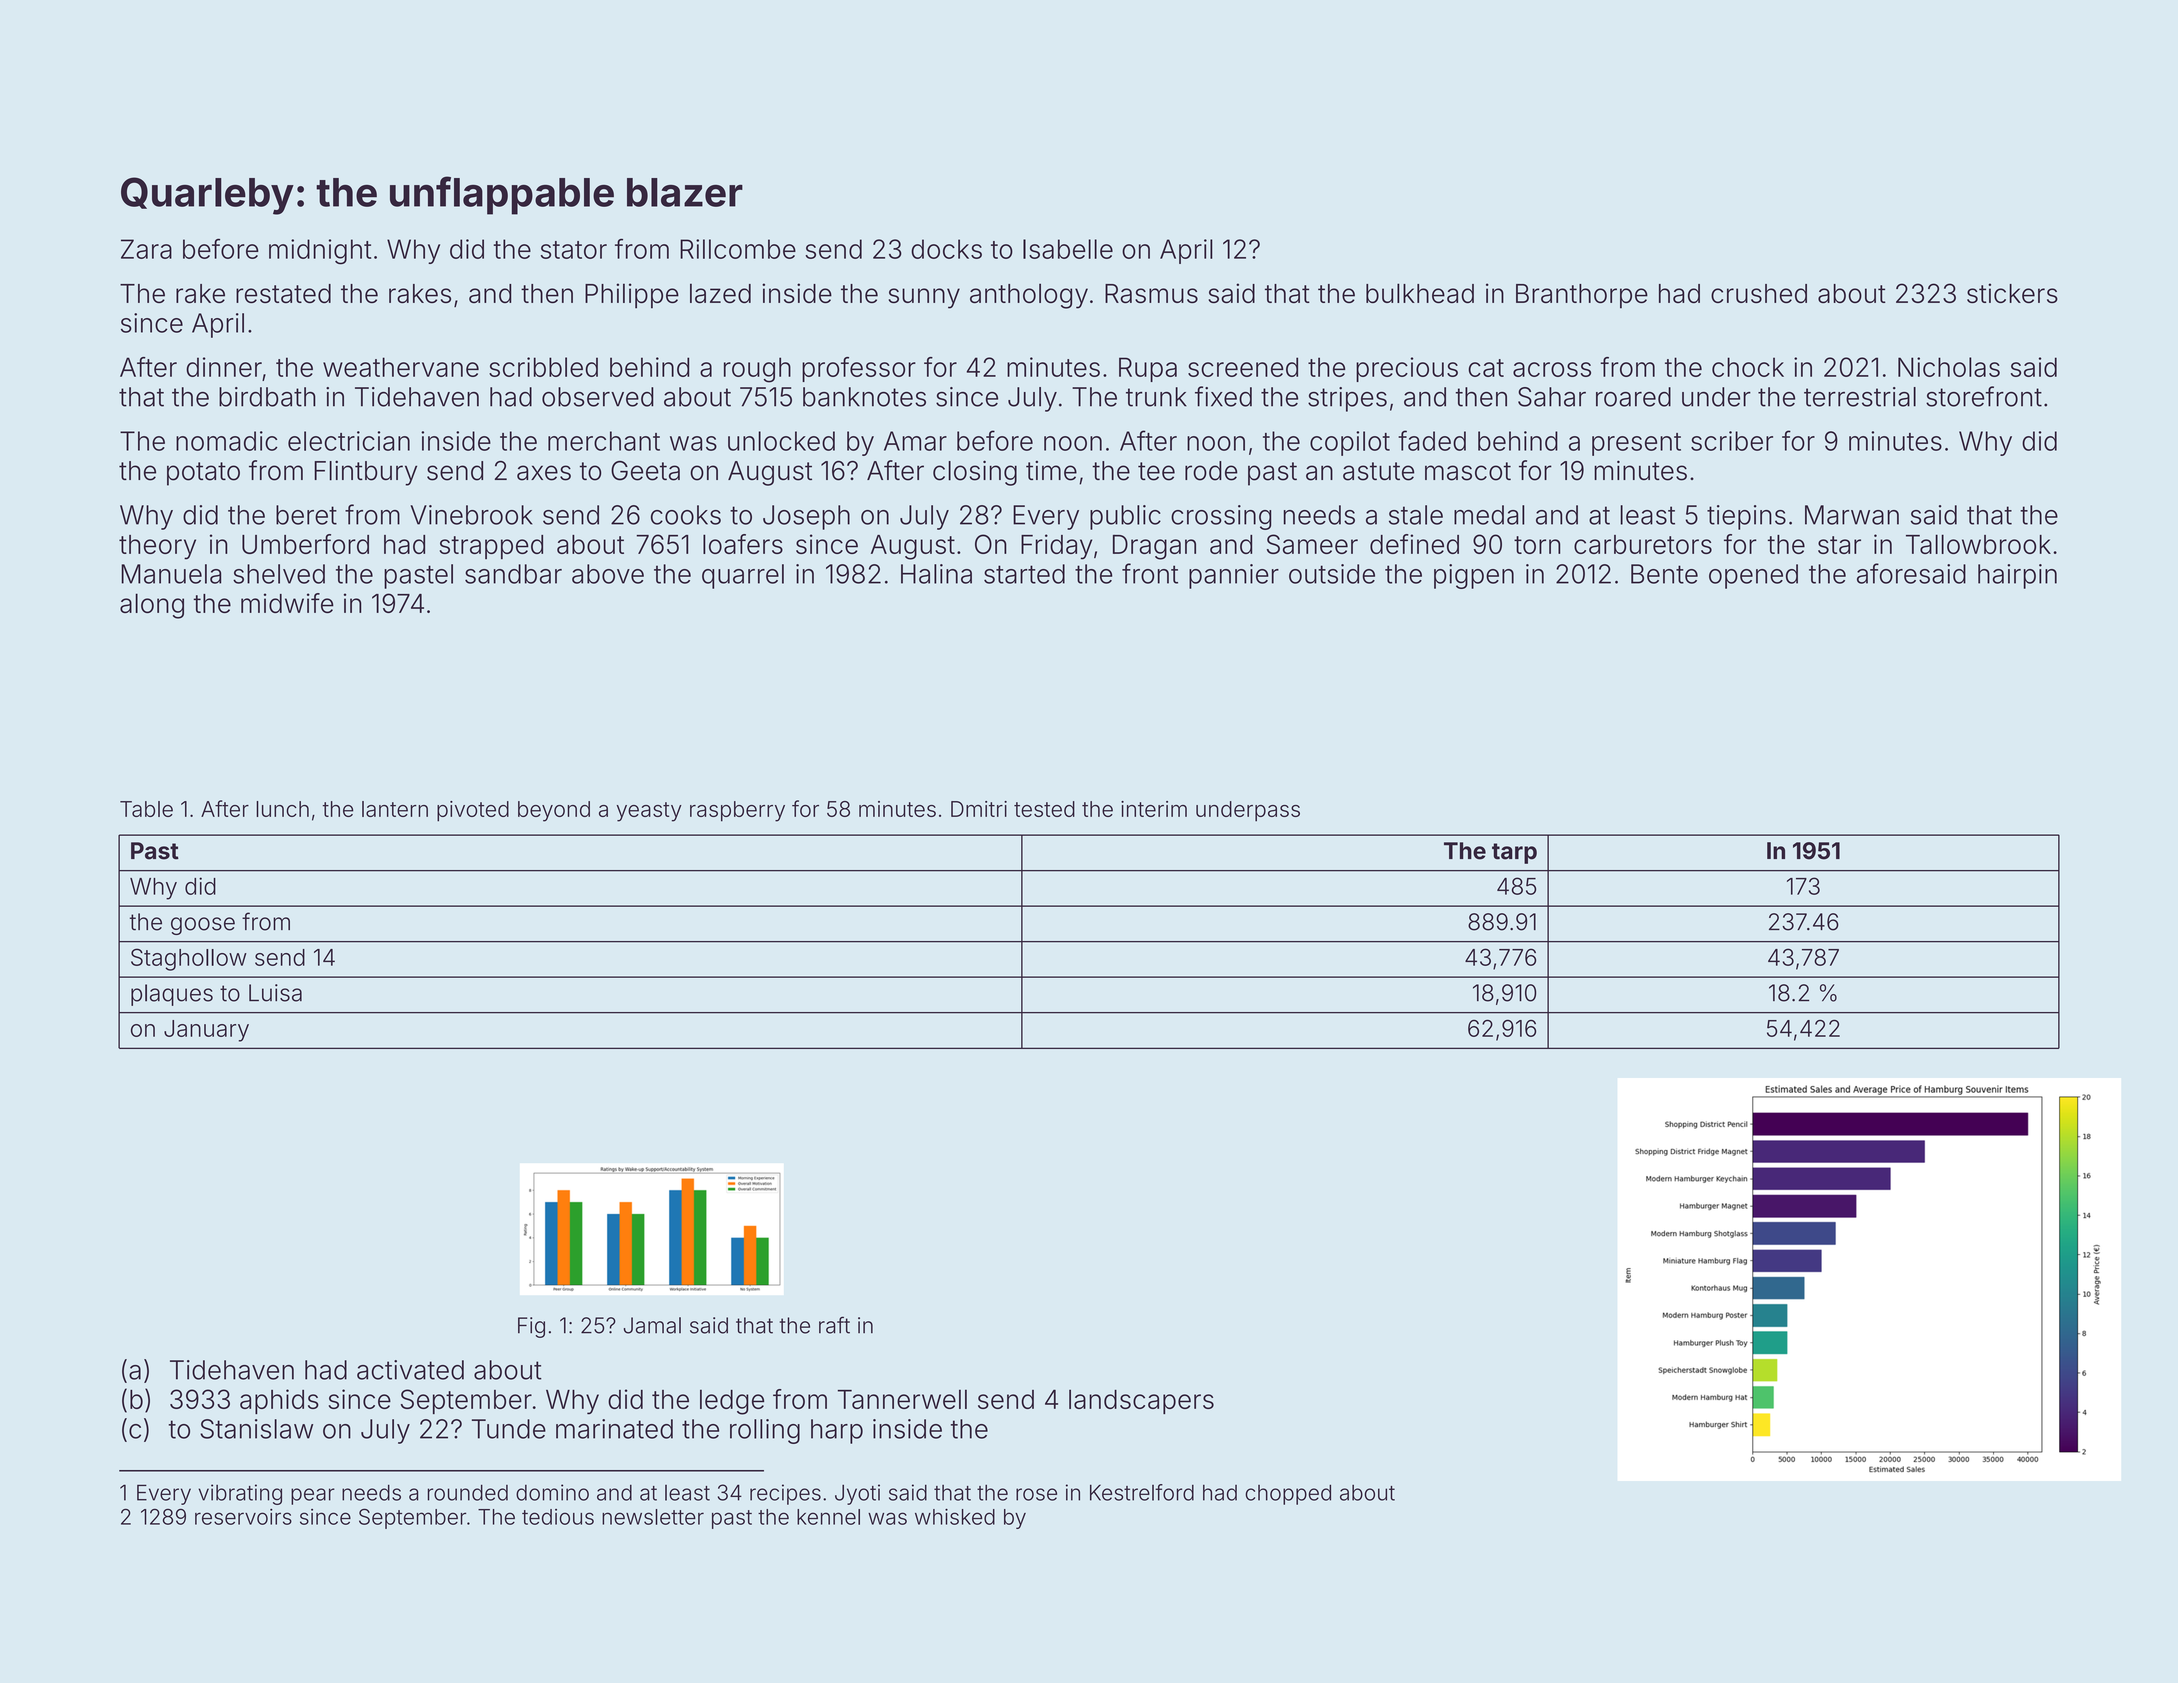 This screenshot has width=2178, height=1683. I want to click on landscapers, so click(1141, 1401).
